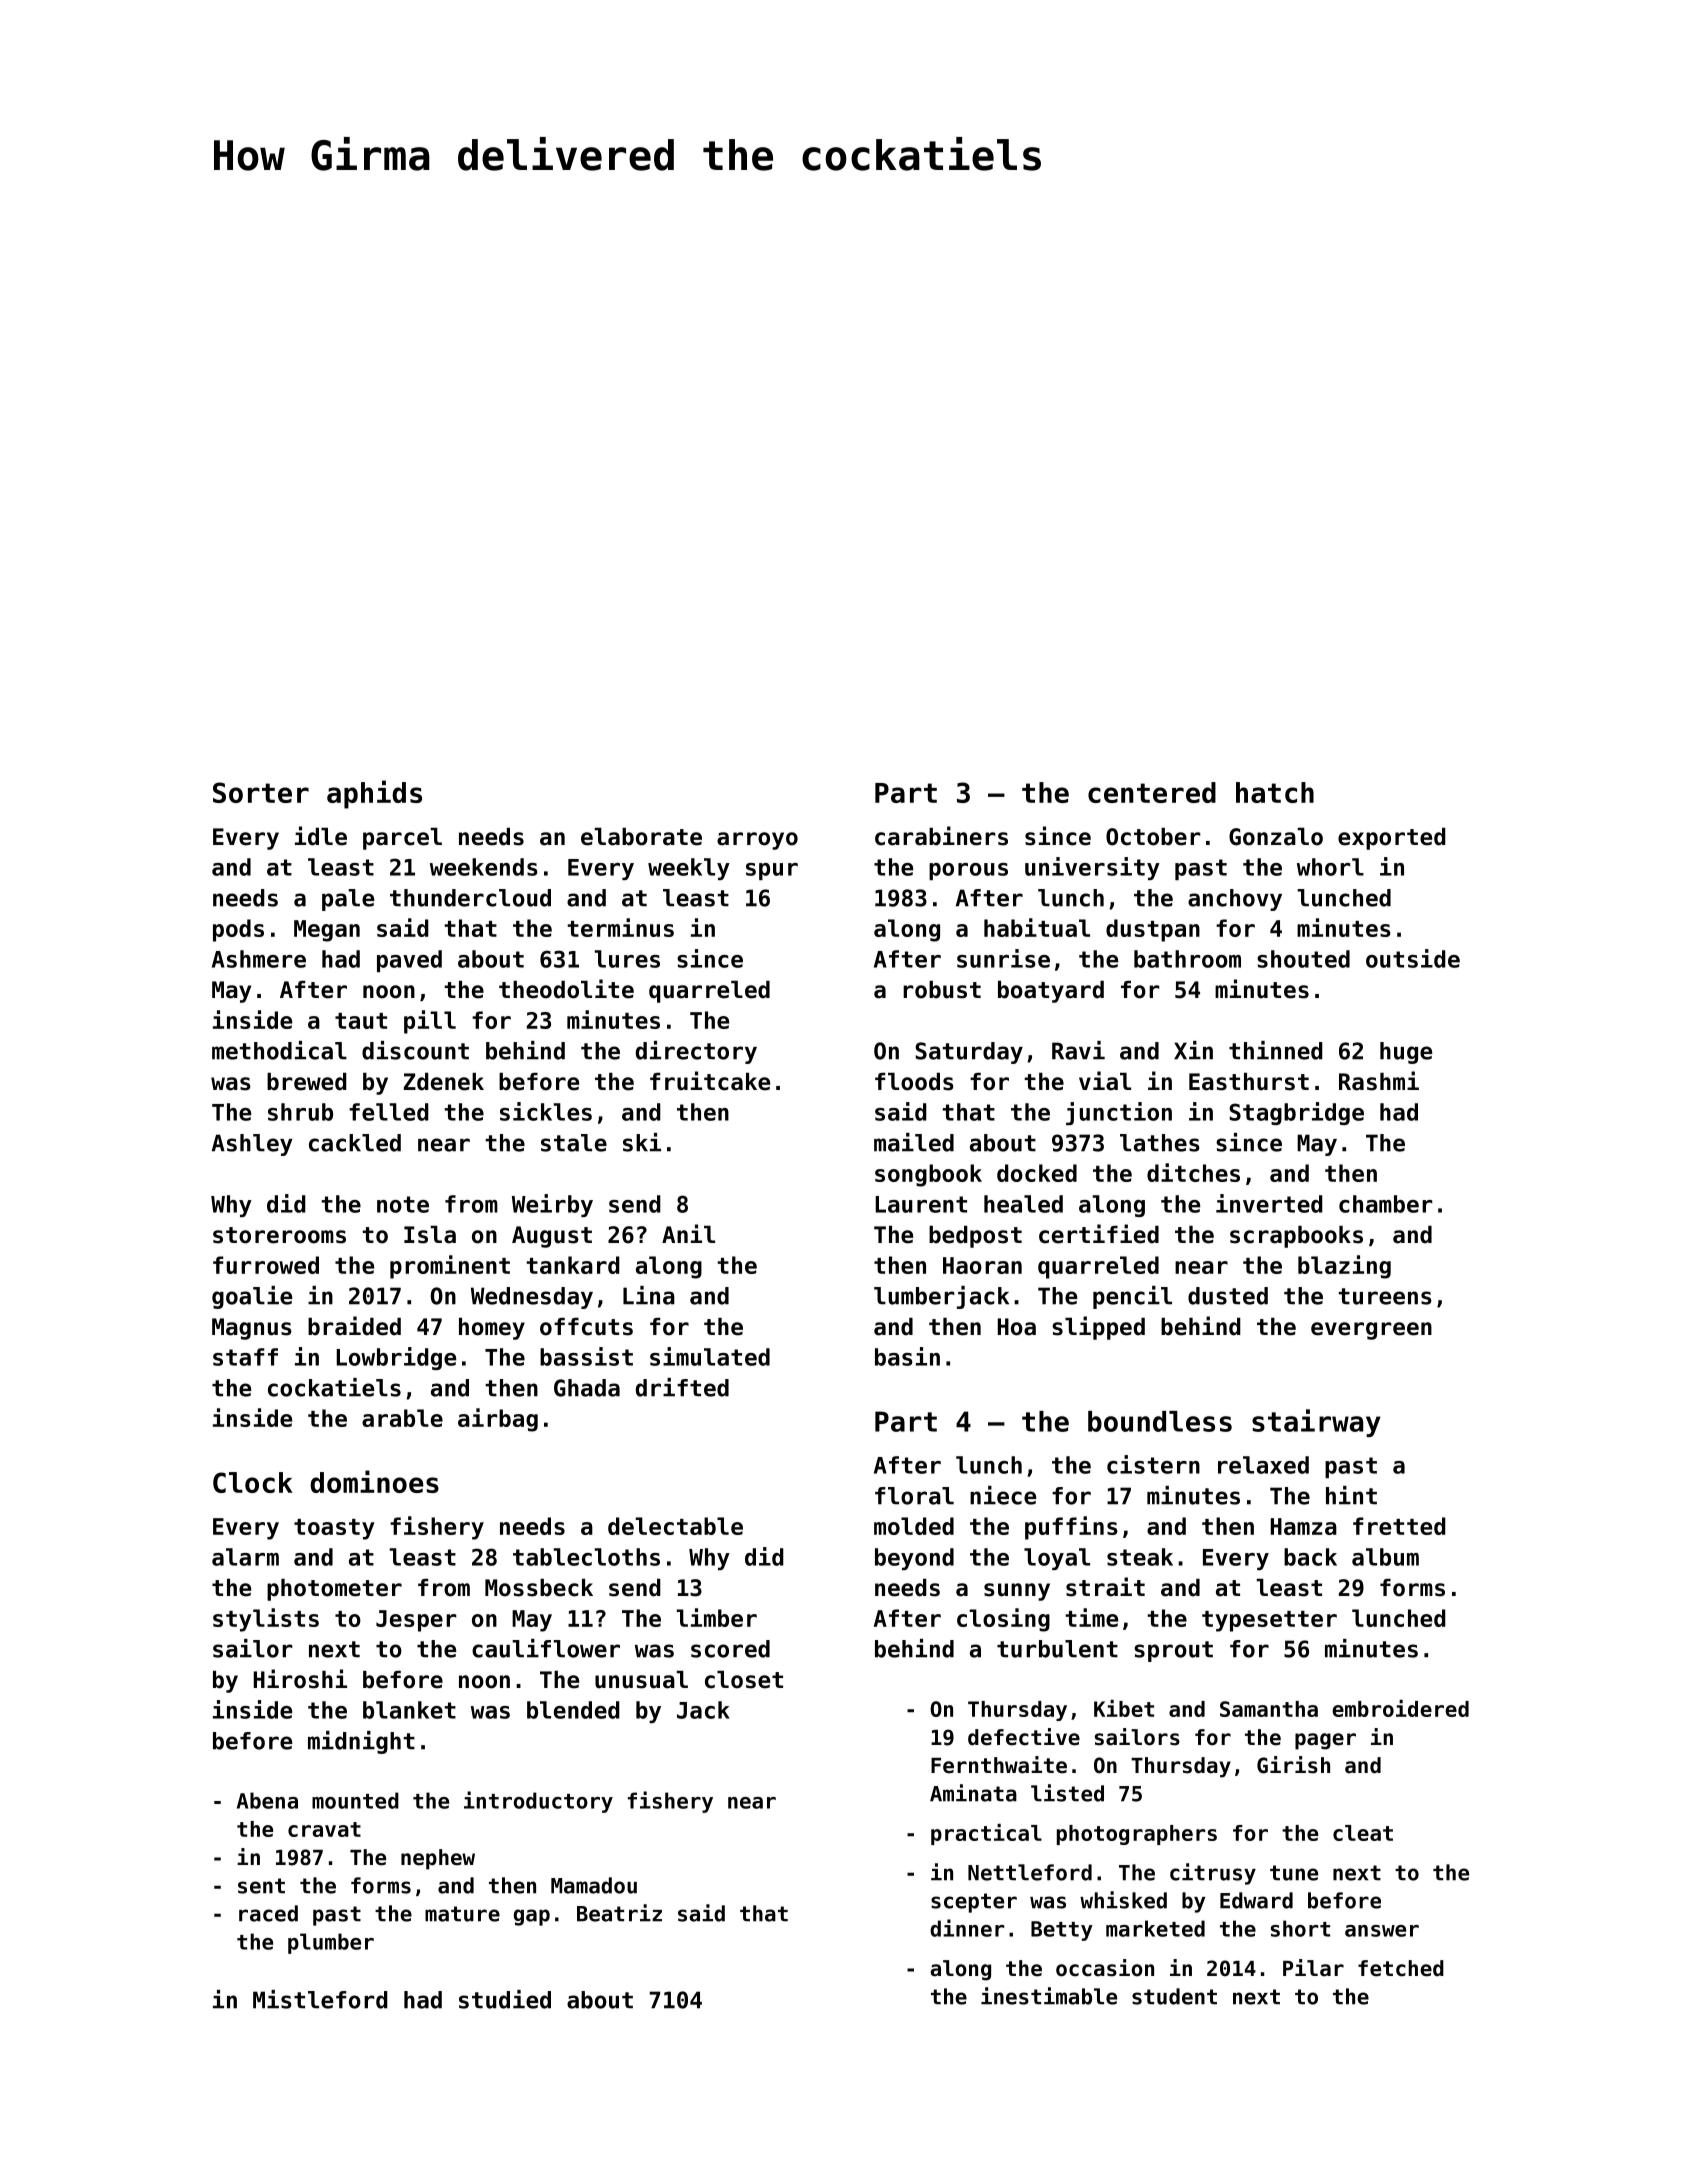 The image size is (1683, 2178). I want to click on stairway, so click(1316, 1423).
